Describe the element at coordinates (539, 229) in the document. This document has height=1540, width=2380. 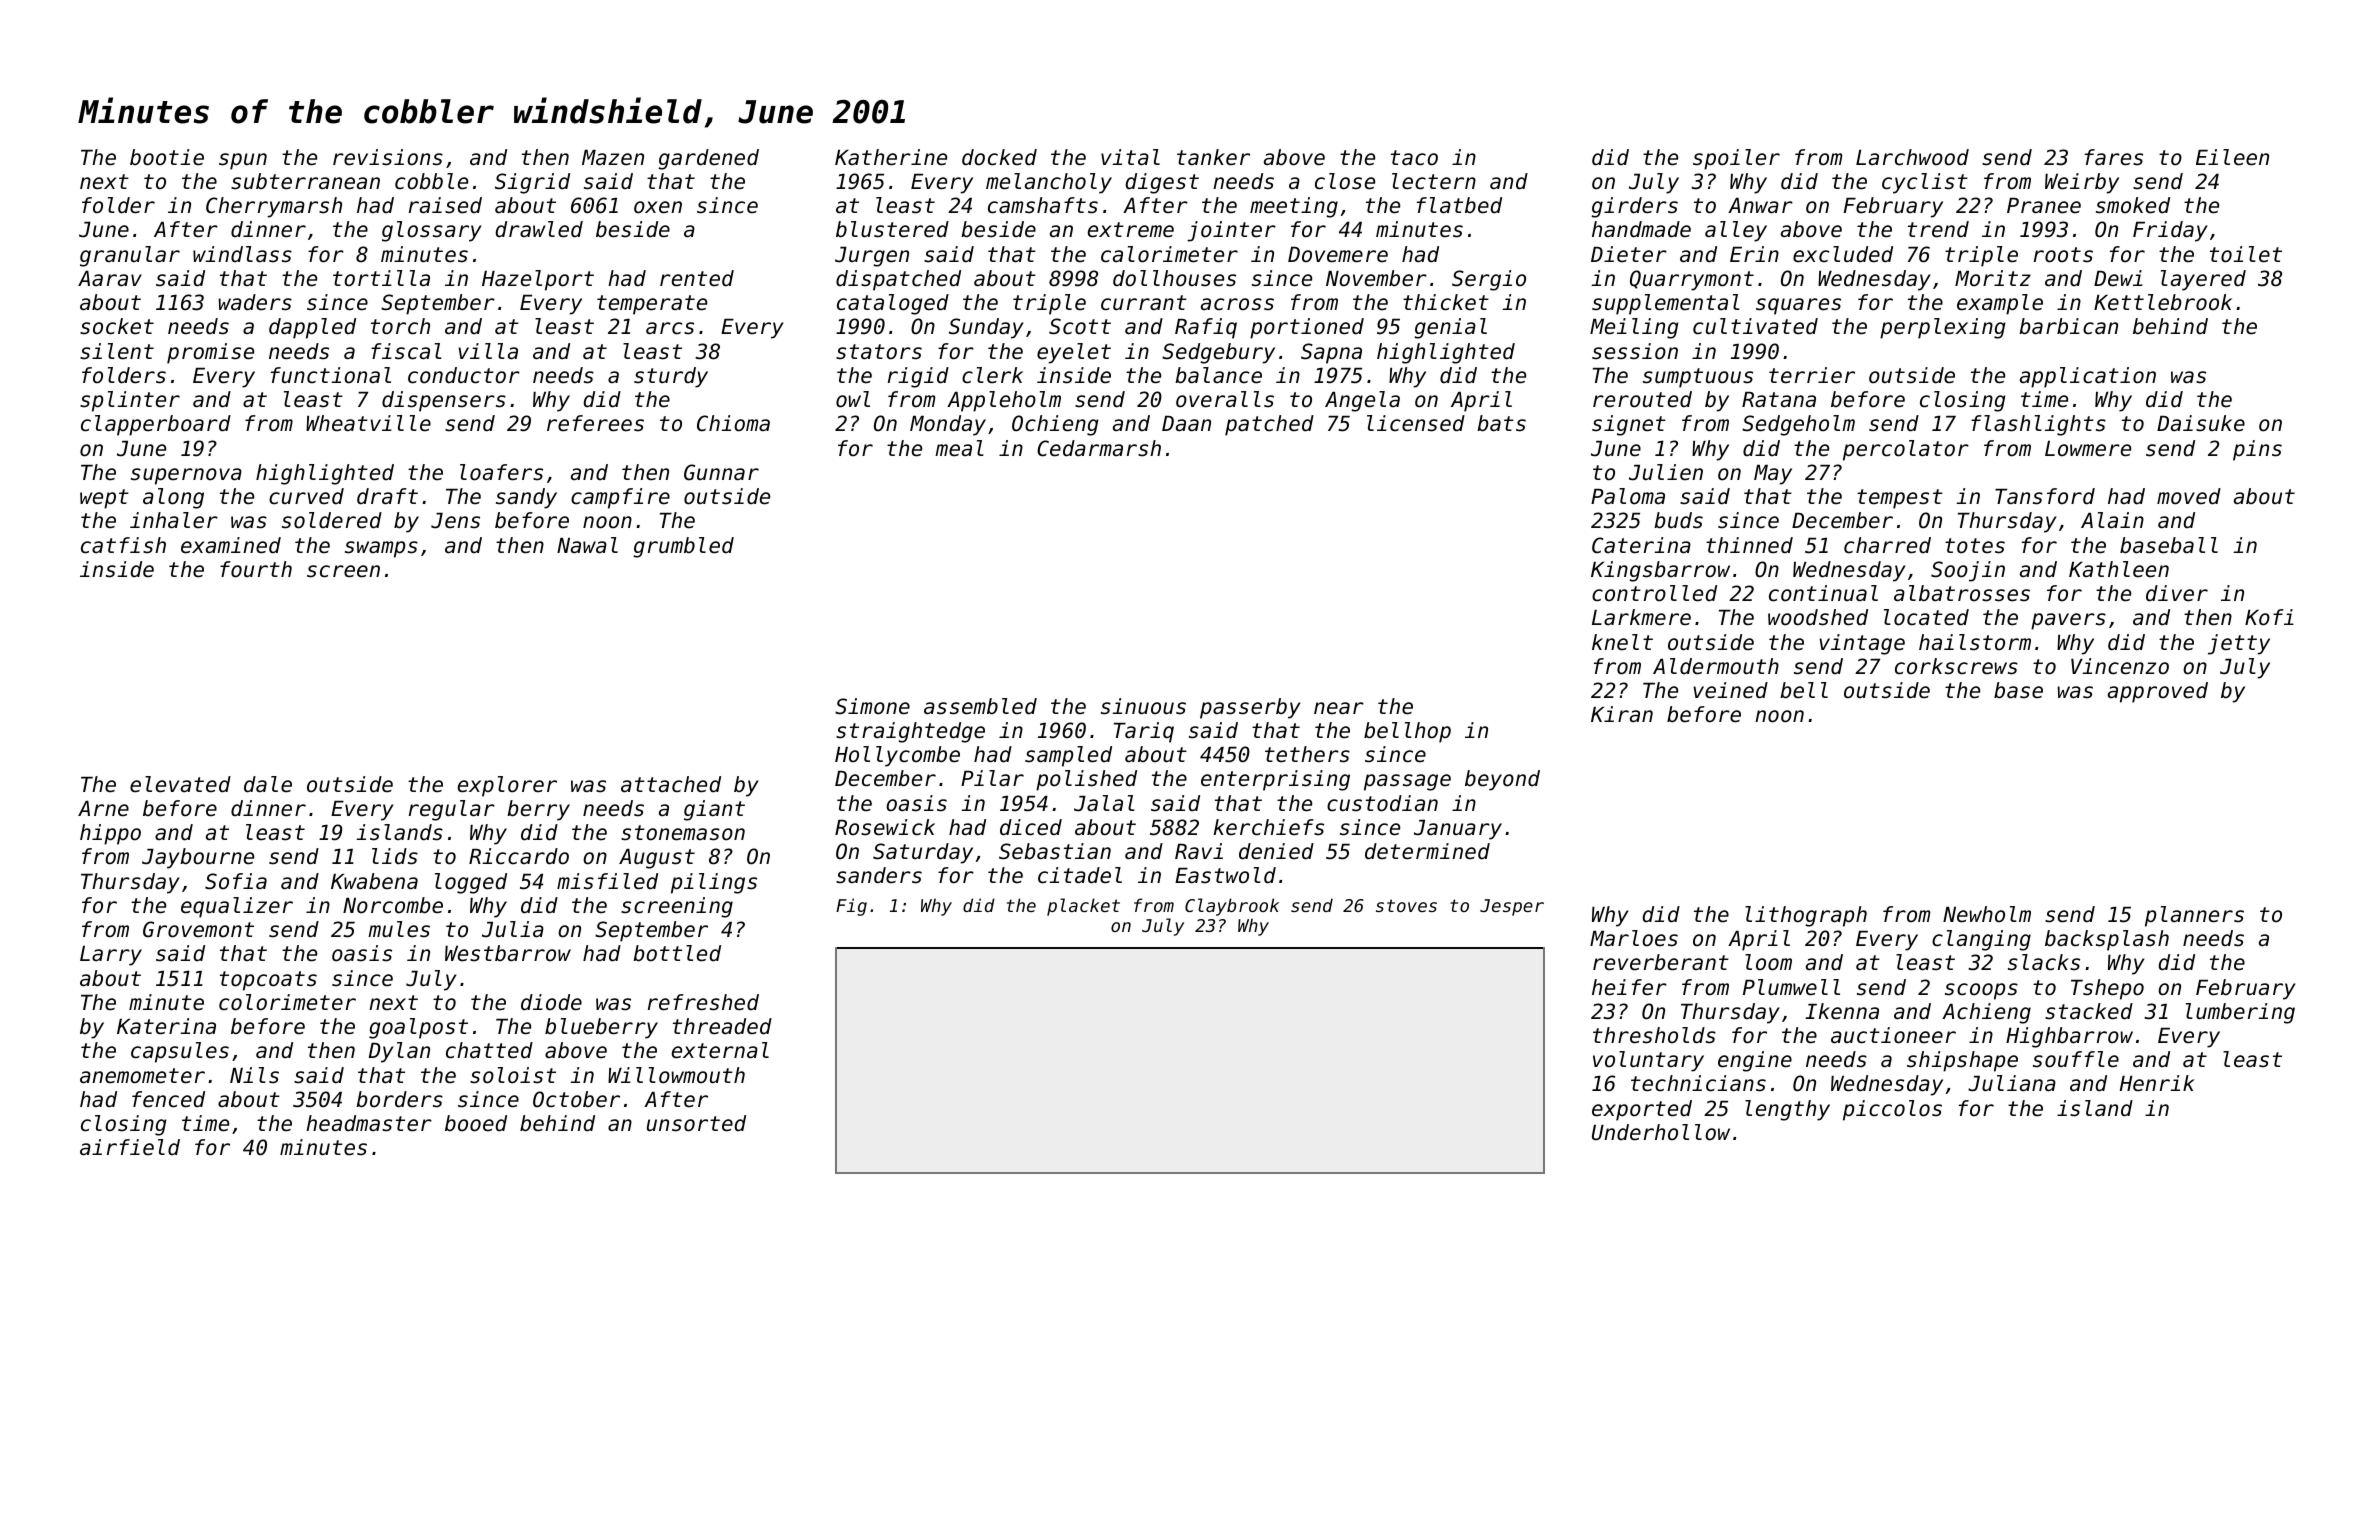
I see `drawled` at that location.
